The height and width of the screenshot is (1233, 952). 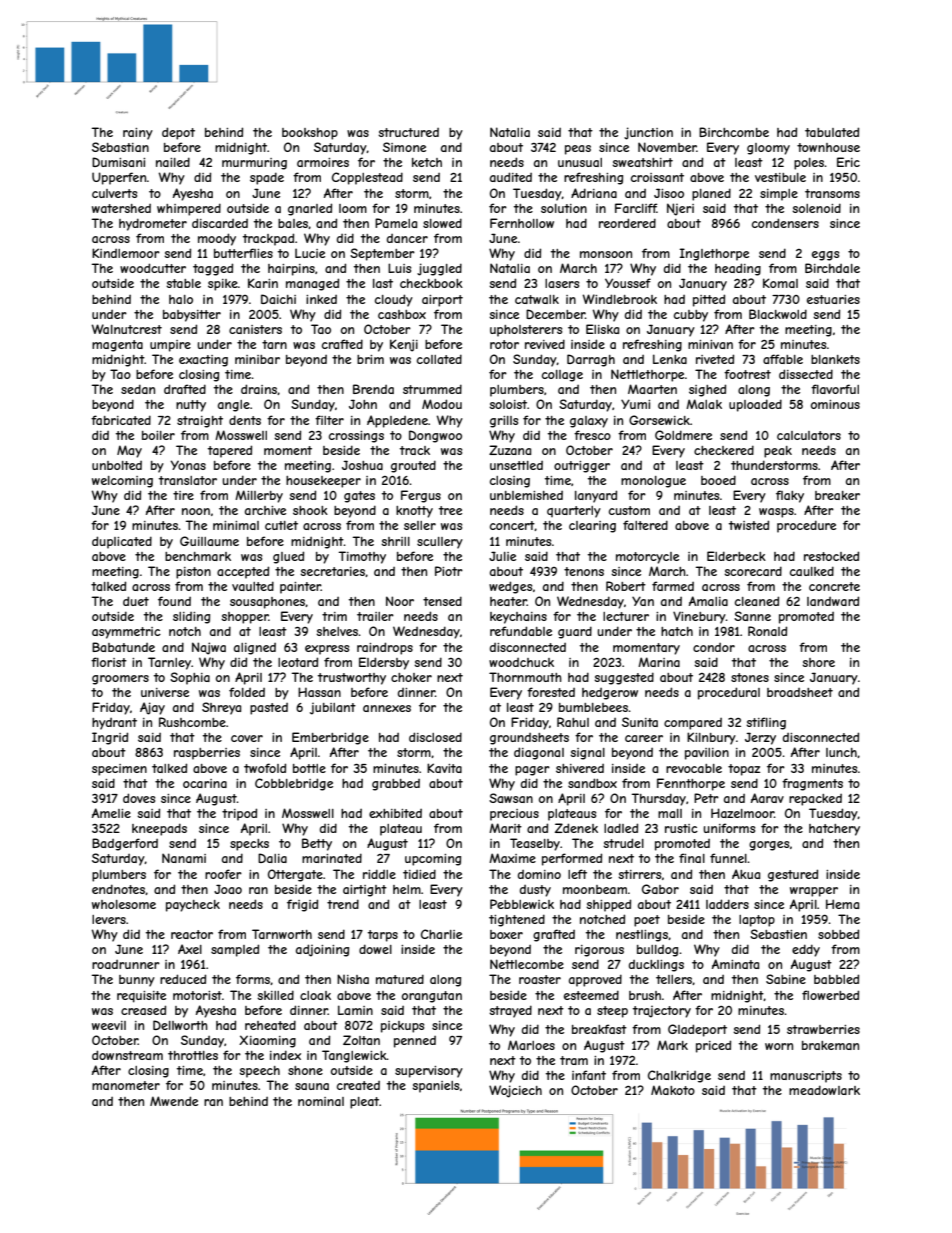 I want to click on Adriana, so click(x=594, y=193).
